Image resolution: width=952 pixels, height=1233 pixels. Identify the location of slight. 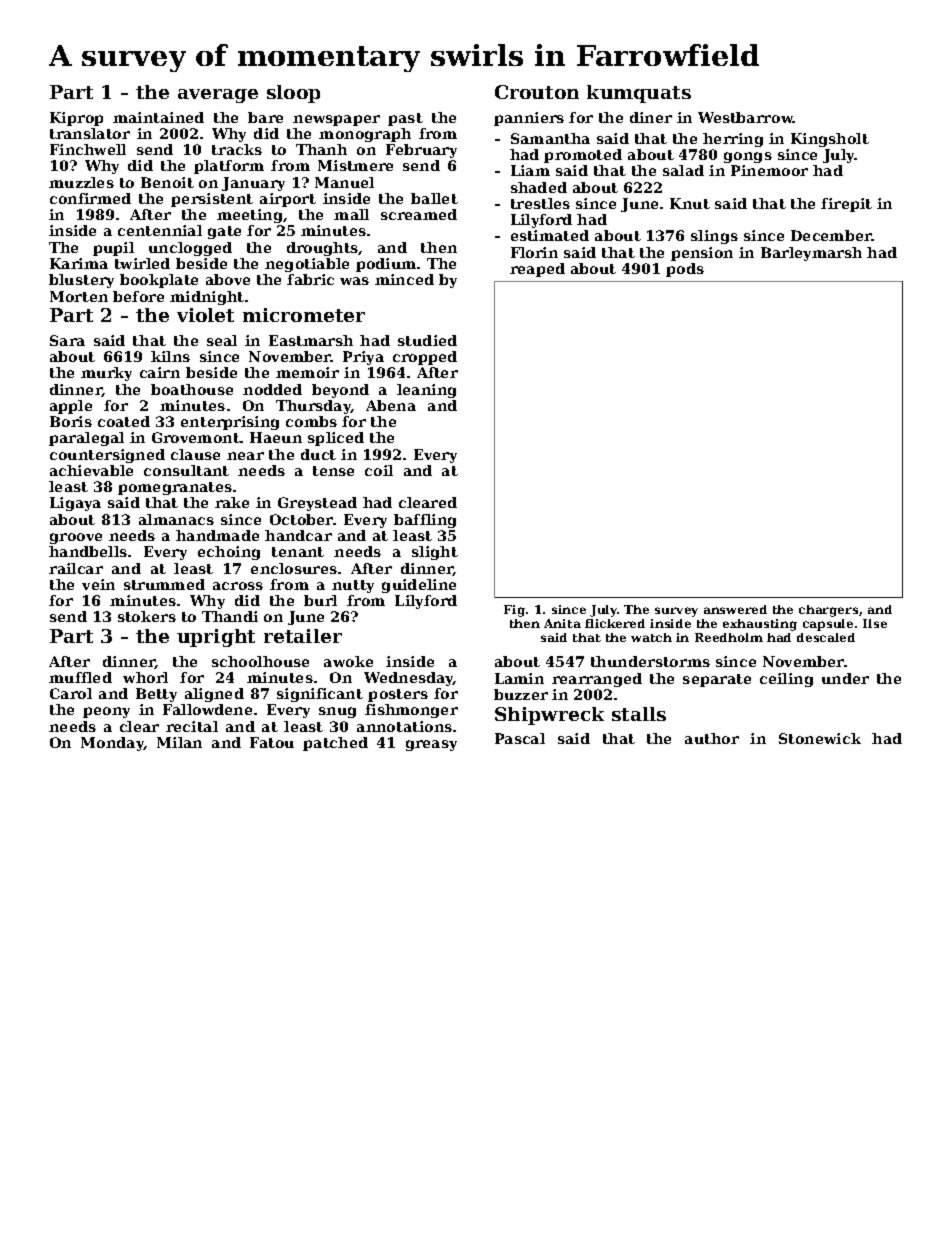
(435, 553).
